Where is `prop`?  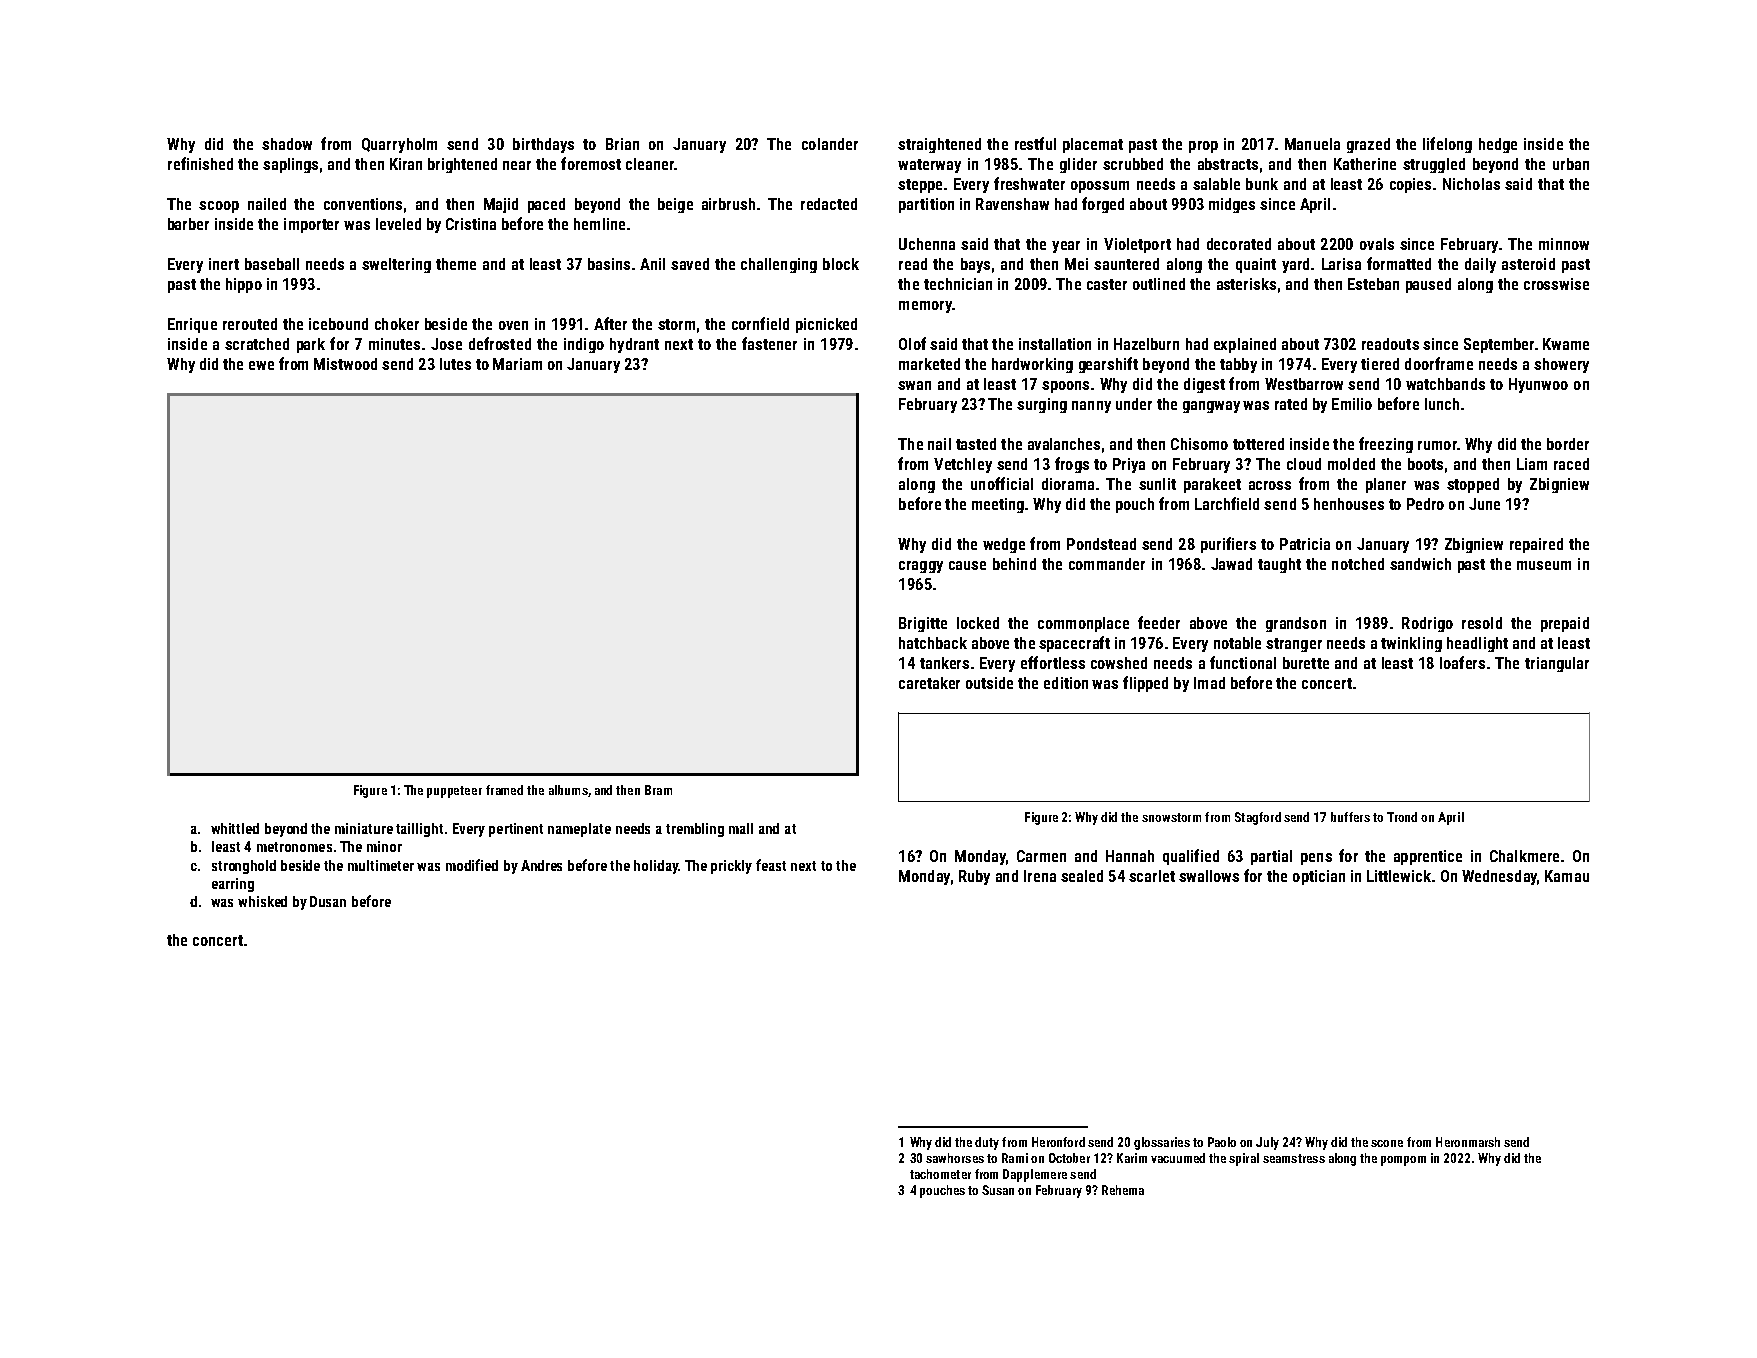
prop is located at coordinates (1203, 147).
